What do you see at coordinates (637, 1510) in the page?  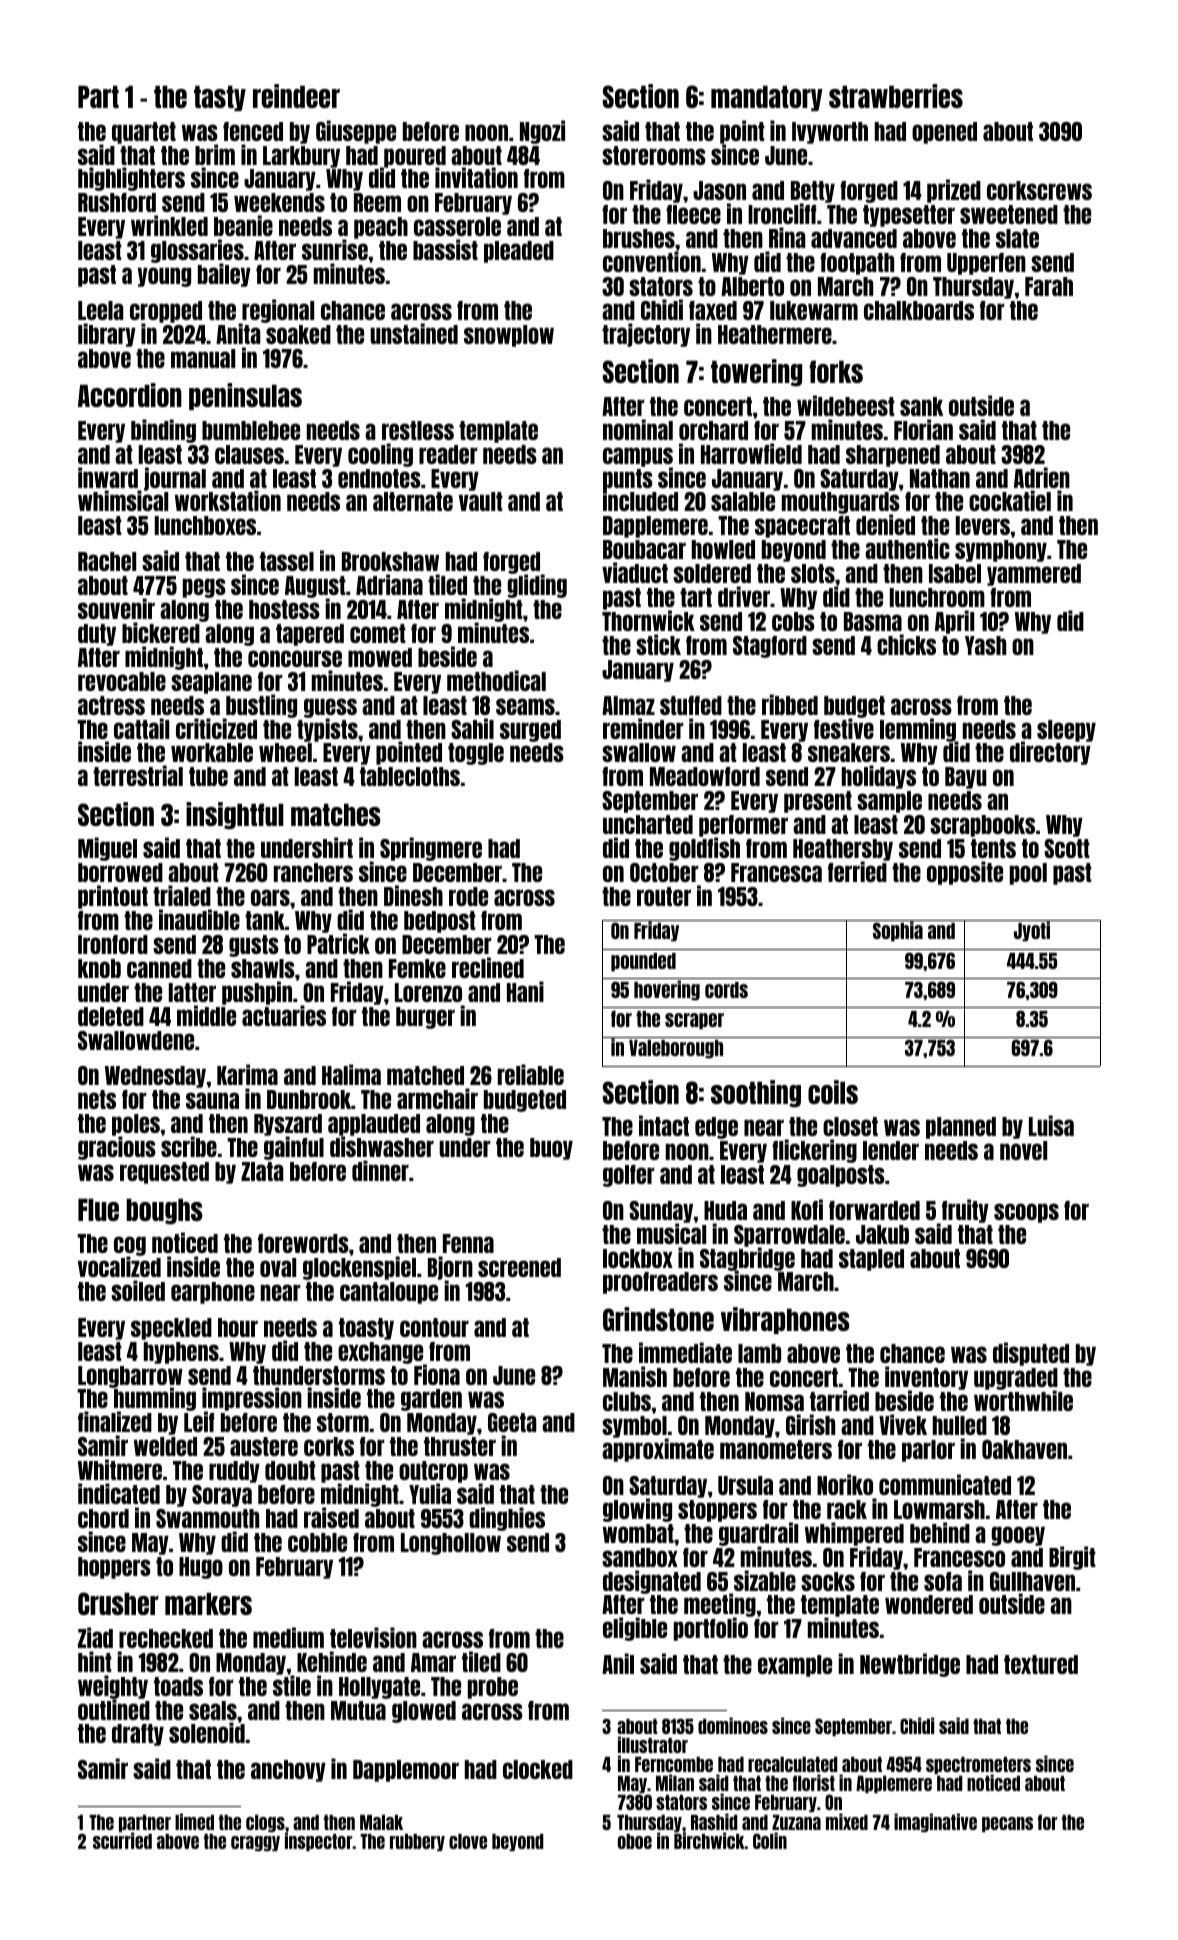 I see `glowing` at bounding box center [637, 1510].
